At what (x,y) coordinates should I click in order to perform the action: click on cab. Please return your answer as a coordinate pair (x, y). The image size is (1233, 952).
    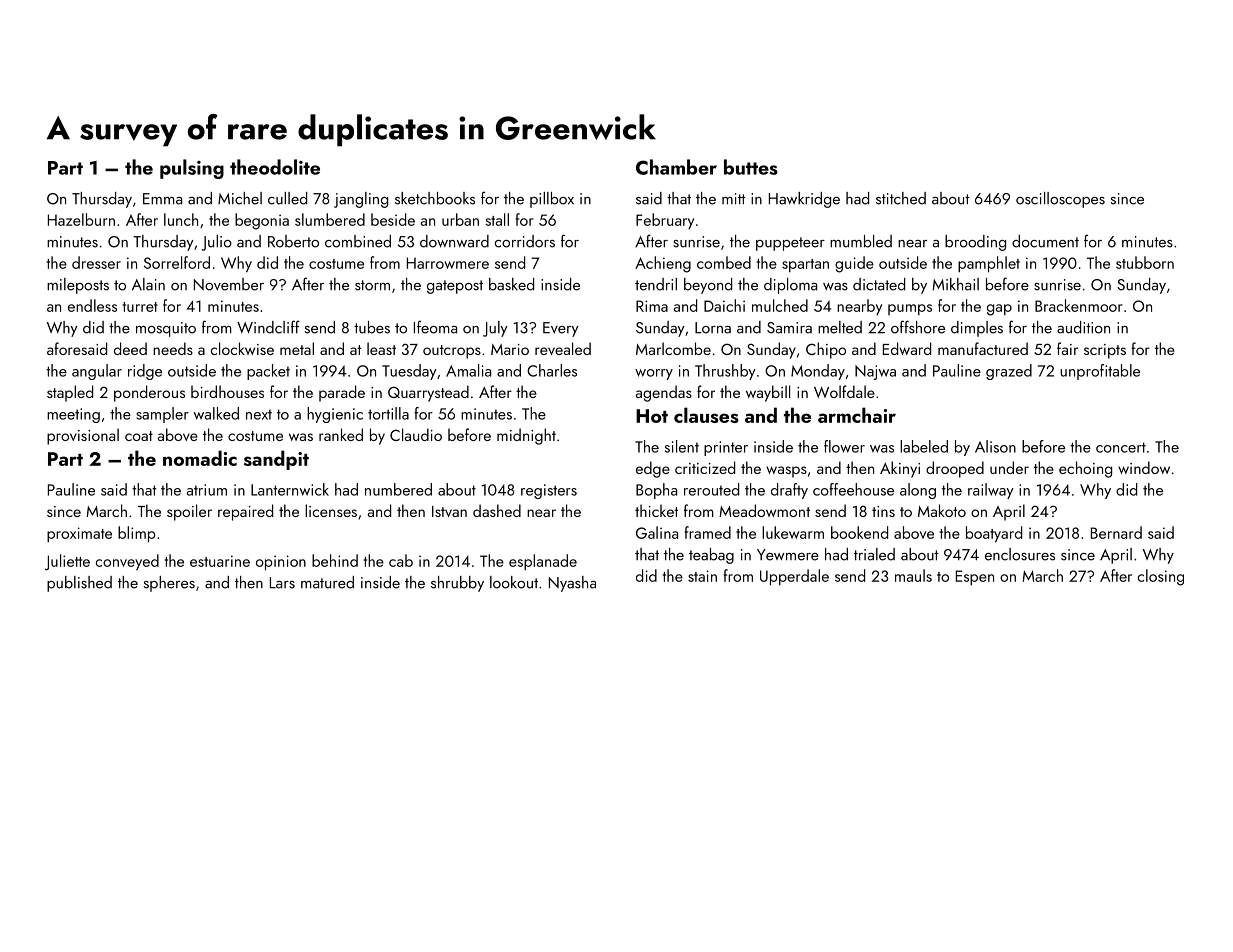
    Looking at the image, I should click on (401, 560).
